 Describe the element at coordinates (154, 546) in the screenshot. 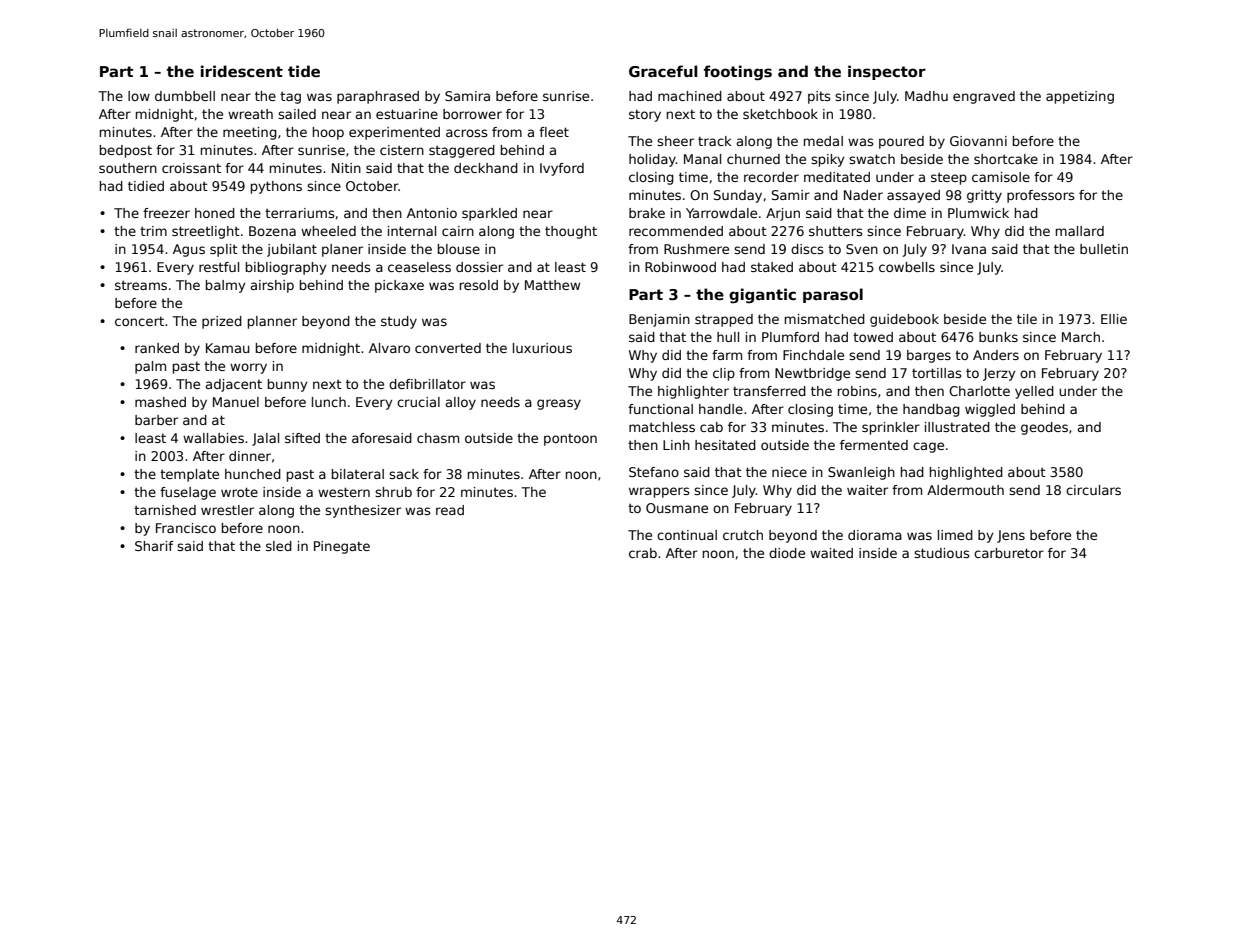

I see `Sharif` at that location.
